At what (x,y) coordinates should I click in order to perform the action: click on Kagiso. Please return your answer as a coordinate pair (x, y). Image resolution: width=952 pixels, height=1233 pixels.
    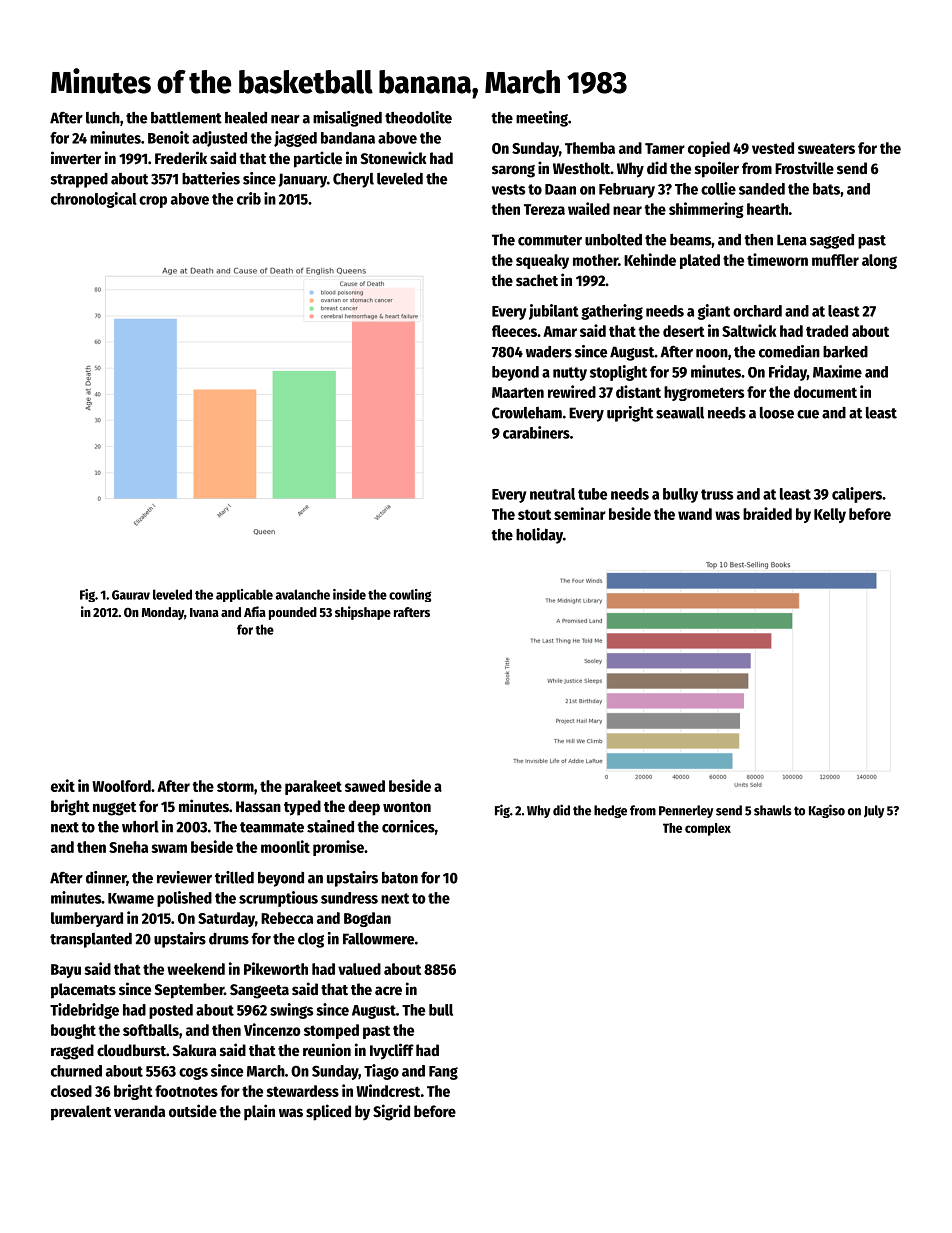
    Looking at the image, I should click on (827, 811).
